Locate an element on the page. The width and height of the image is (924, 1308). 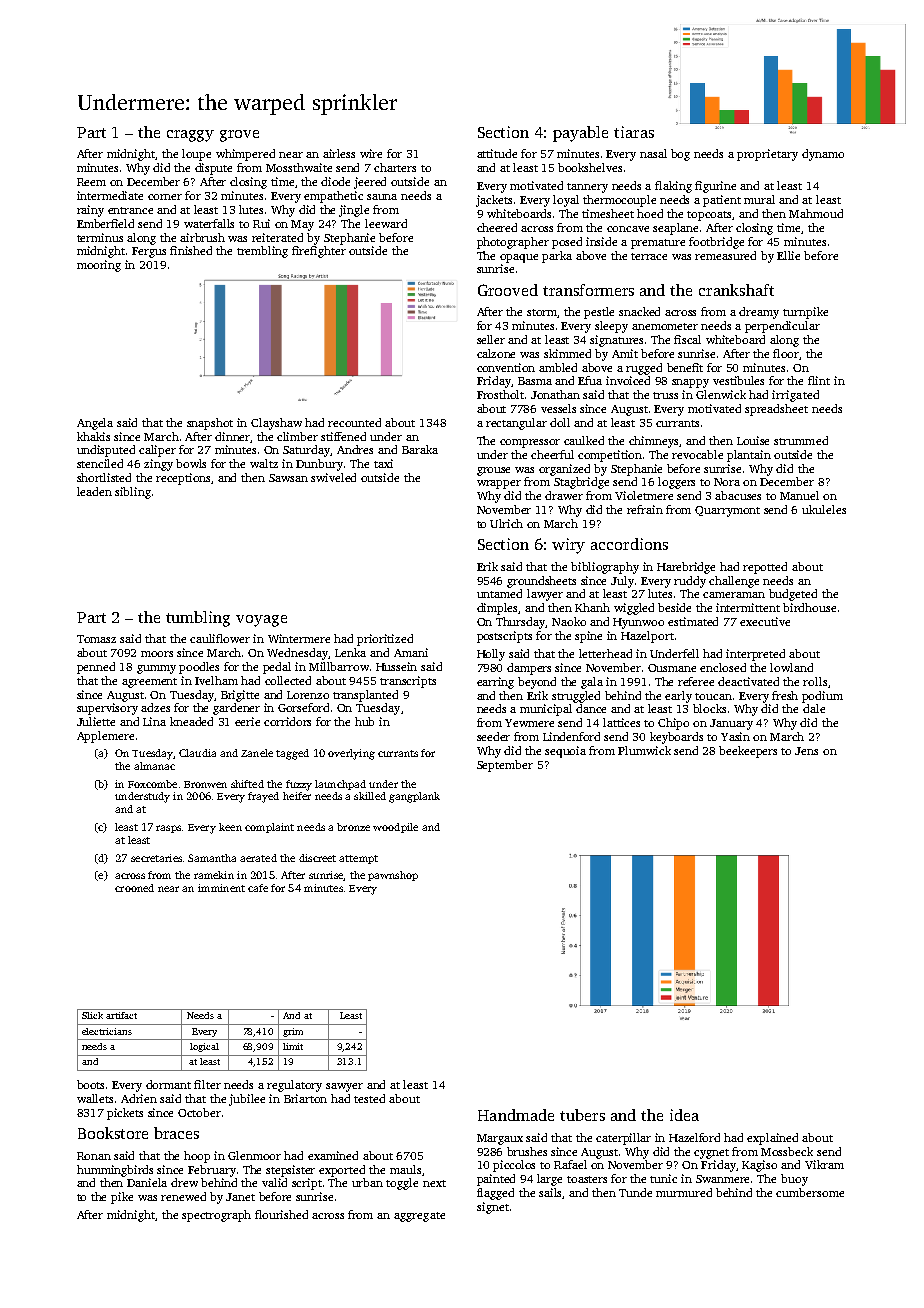
proprietary is located at coordinates (767, 155).
